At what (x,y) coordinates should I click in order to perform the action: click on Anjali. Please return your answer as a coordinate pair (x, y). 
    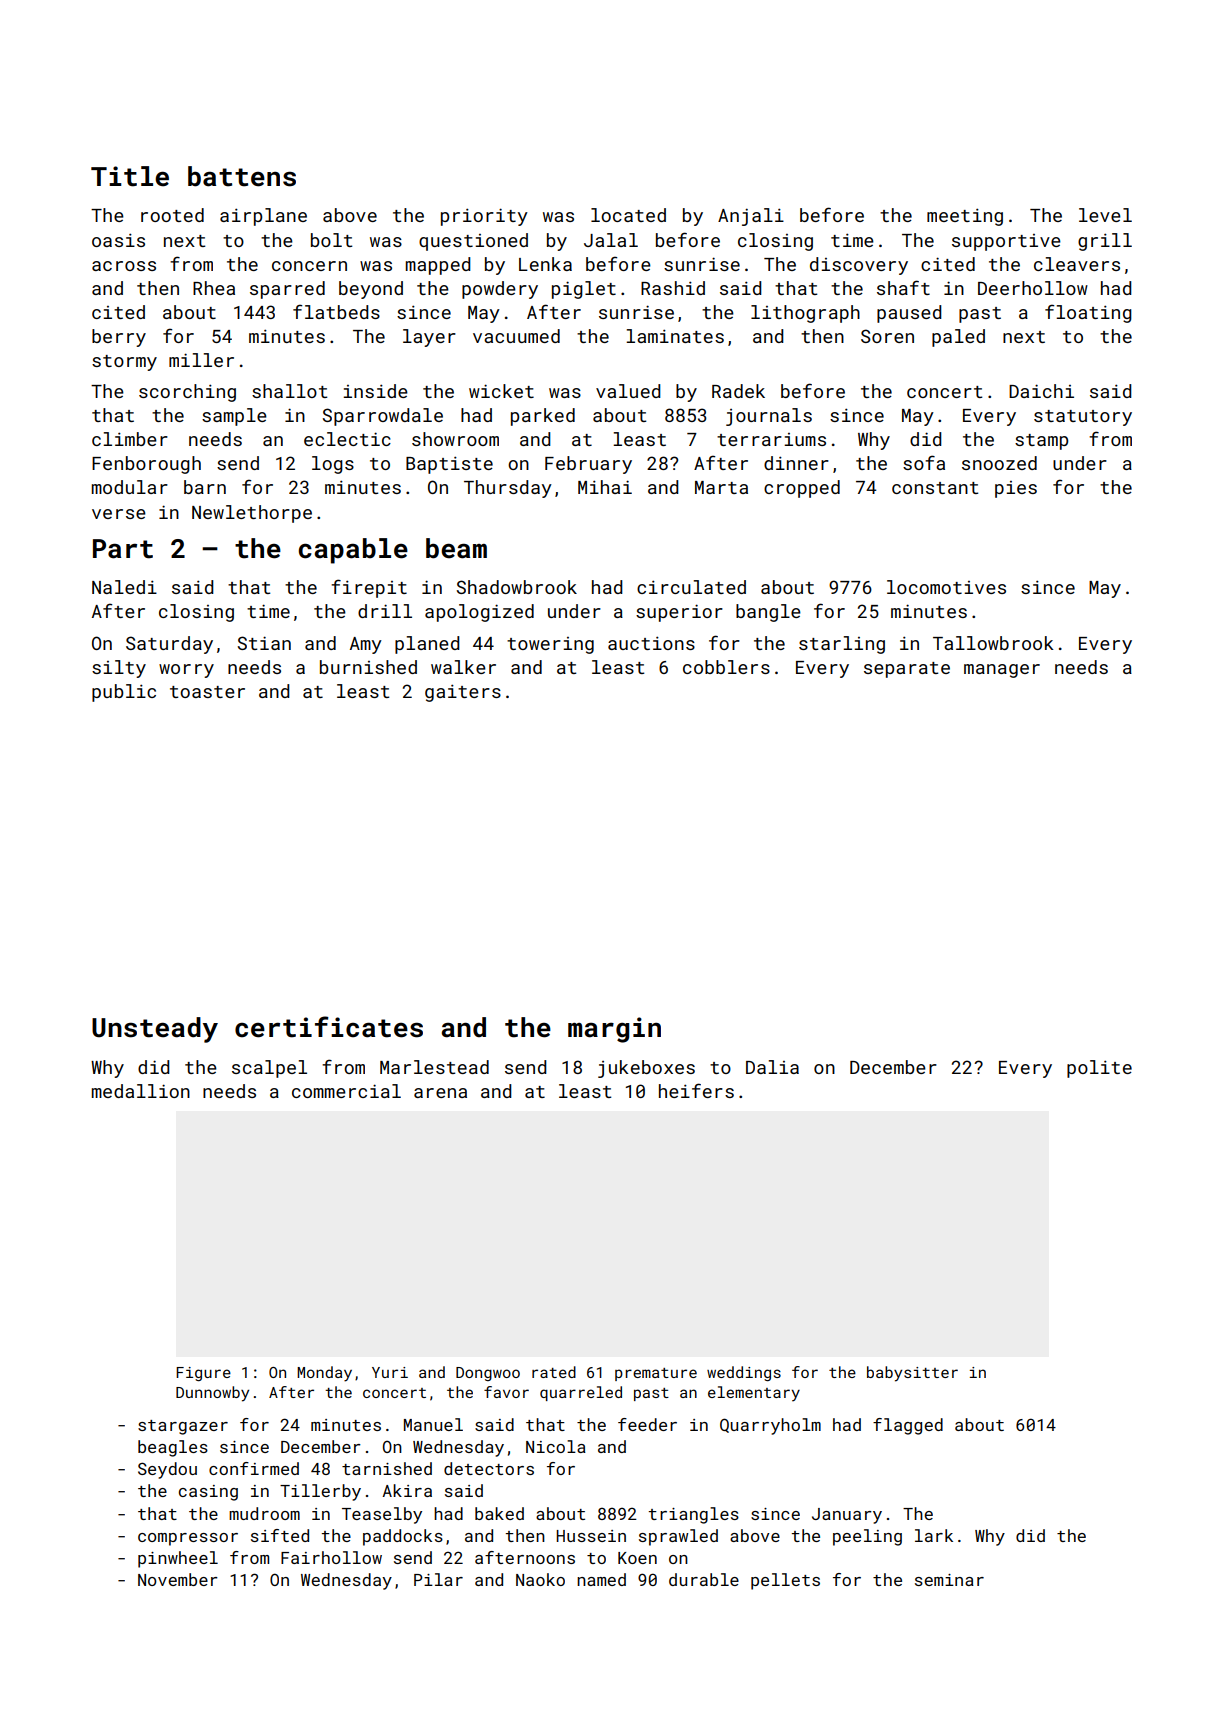
    Looking at the image, I should click on (751, 217).
